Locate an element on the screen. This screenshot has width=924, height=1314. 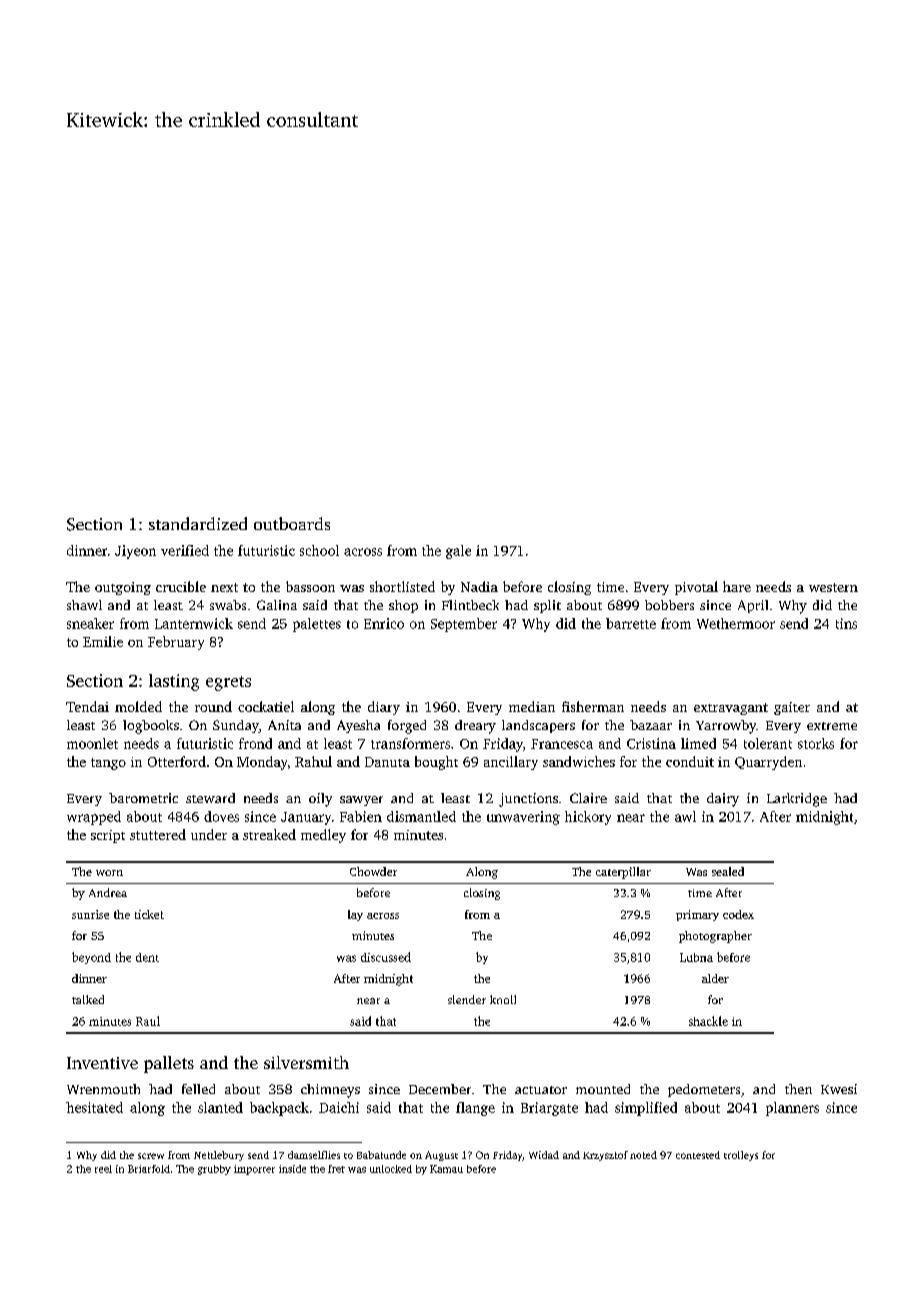
shackle is located at coordinates (708, 1021).
